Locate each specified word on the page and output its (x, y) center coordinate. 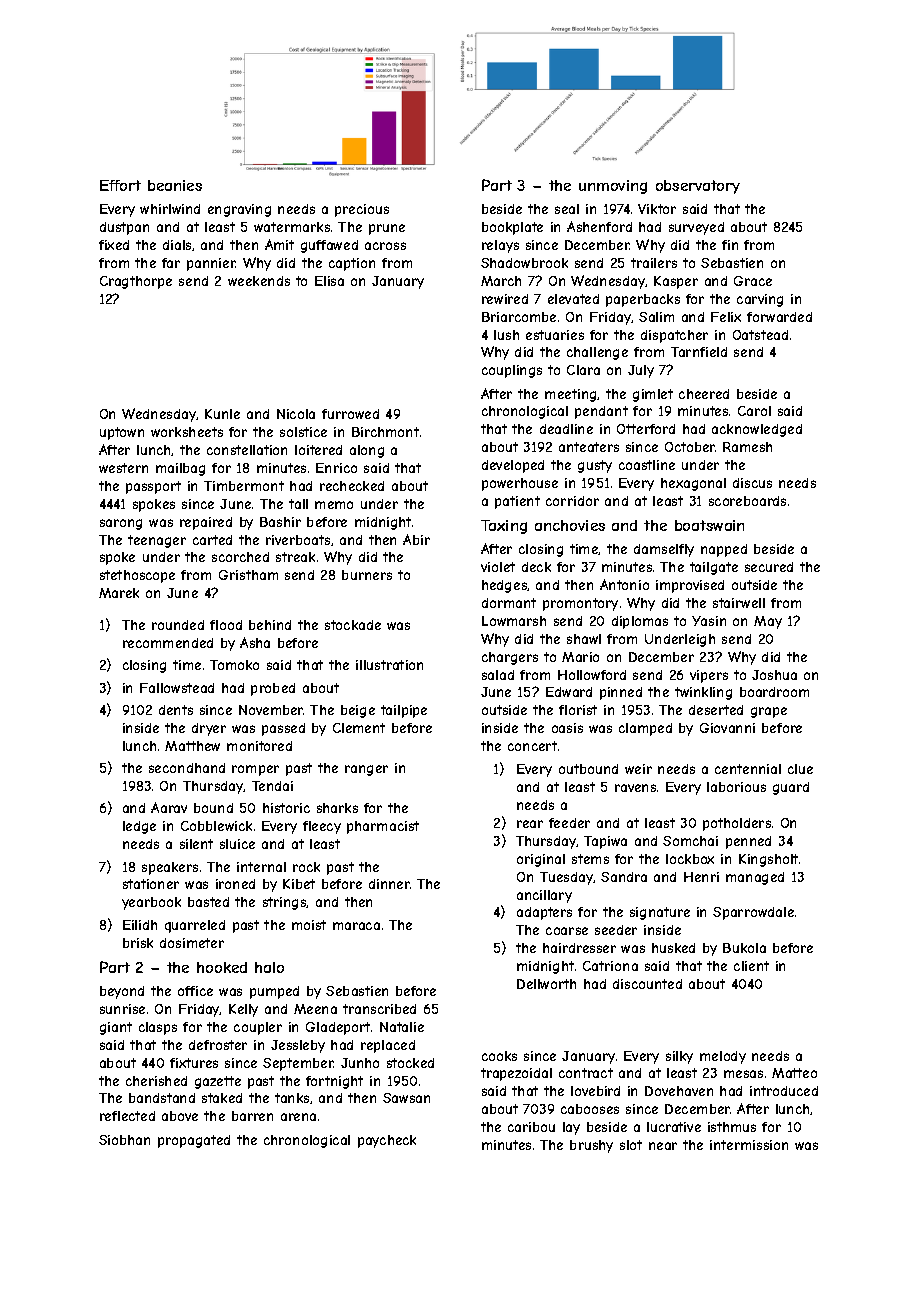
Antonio (624, 584)
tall (298, 504)
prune (387, 229)
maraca (356, 926)
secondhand (187, 768)
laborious (736, 787)
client (751, 966)
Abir (416, 539)
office (195, 991)
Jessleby (298, 1046)
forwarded (779, 317)
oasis (567, 728)
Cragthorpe (136, 282)
